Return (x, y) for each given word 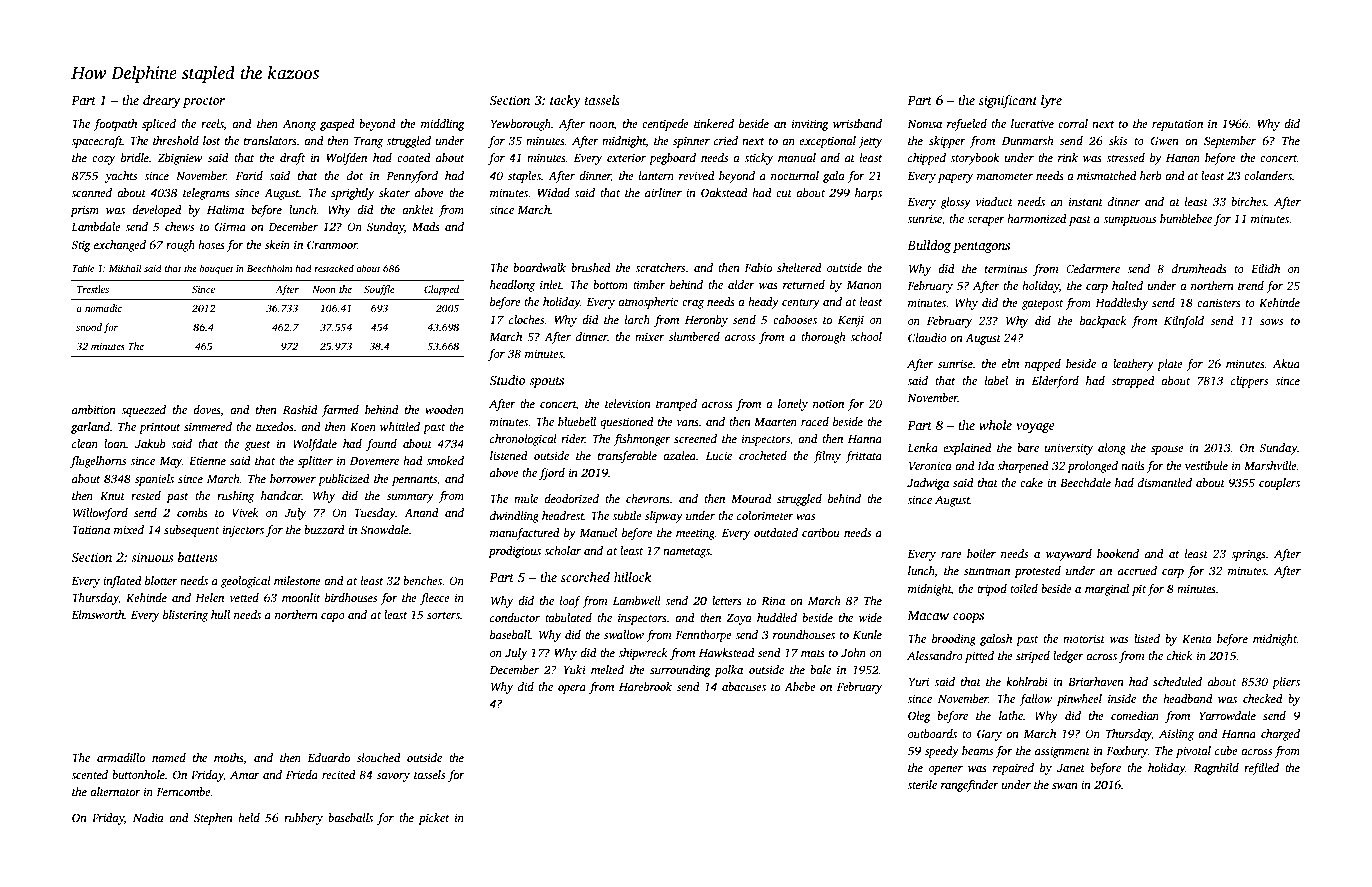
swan (1065, 786)
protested (1037, 572)
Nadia (148, 817)
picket (434, 819)
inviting (810, 125)
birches (1248, 201)
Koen (363, 427)
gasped (337, 125)
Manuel (598, 532)
